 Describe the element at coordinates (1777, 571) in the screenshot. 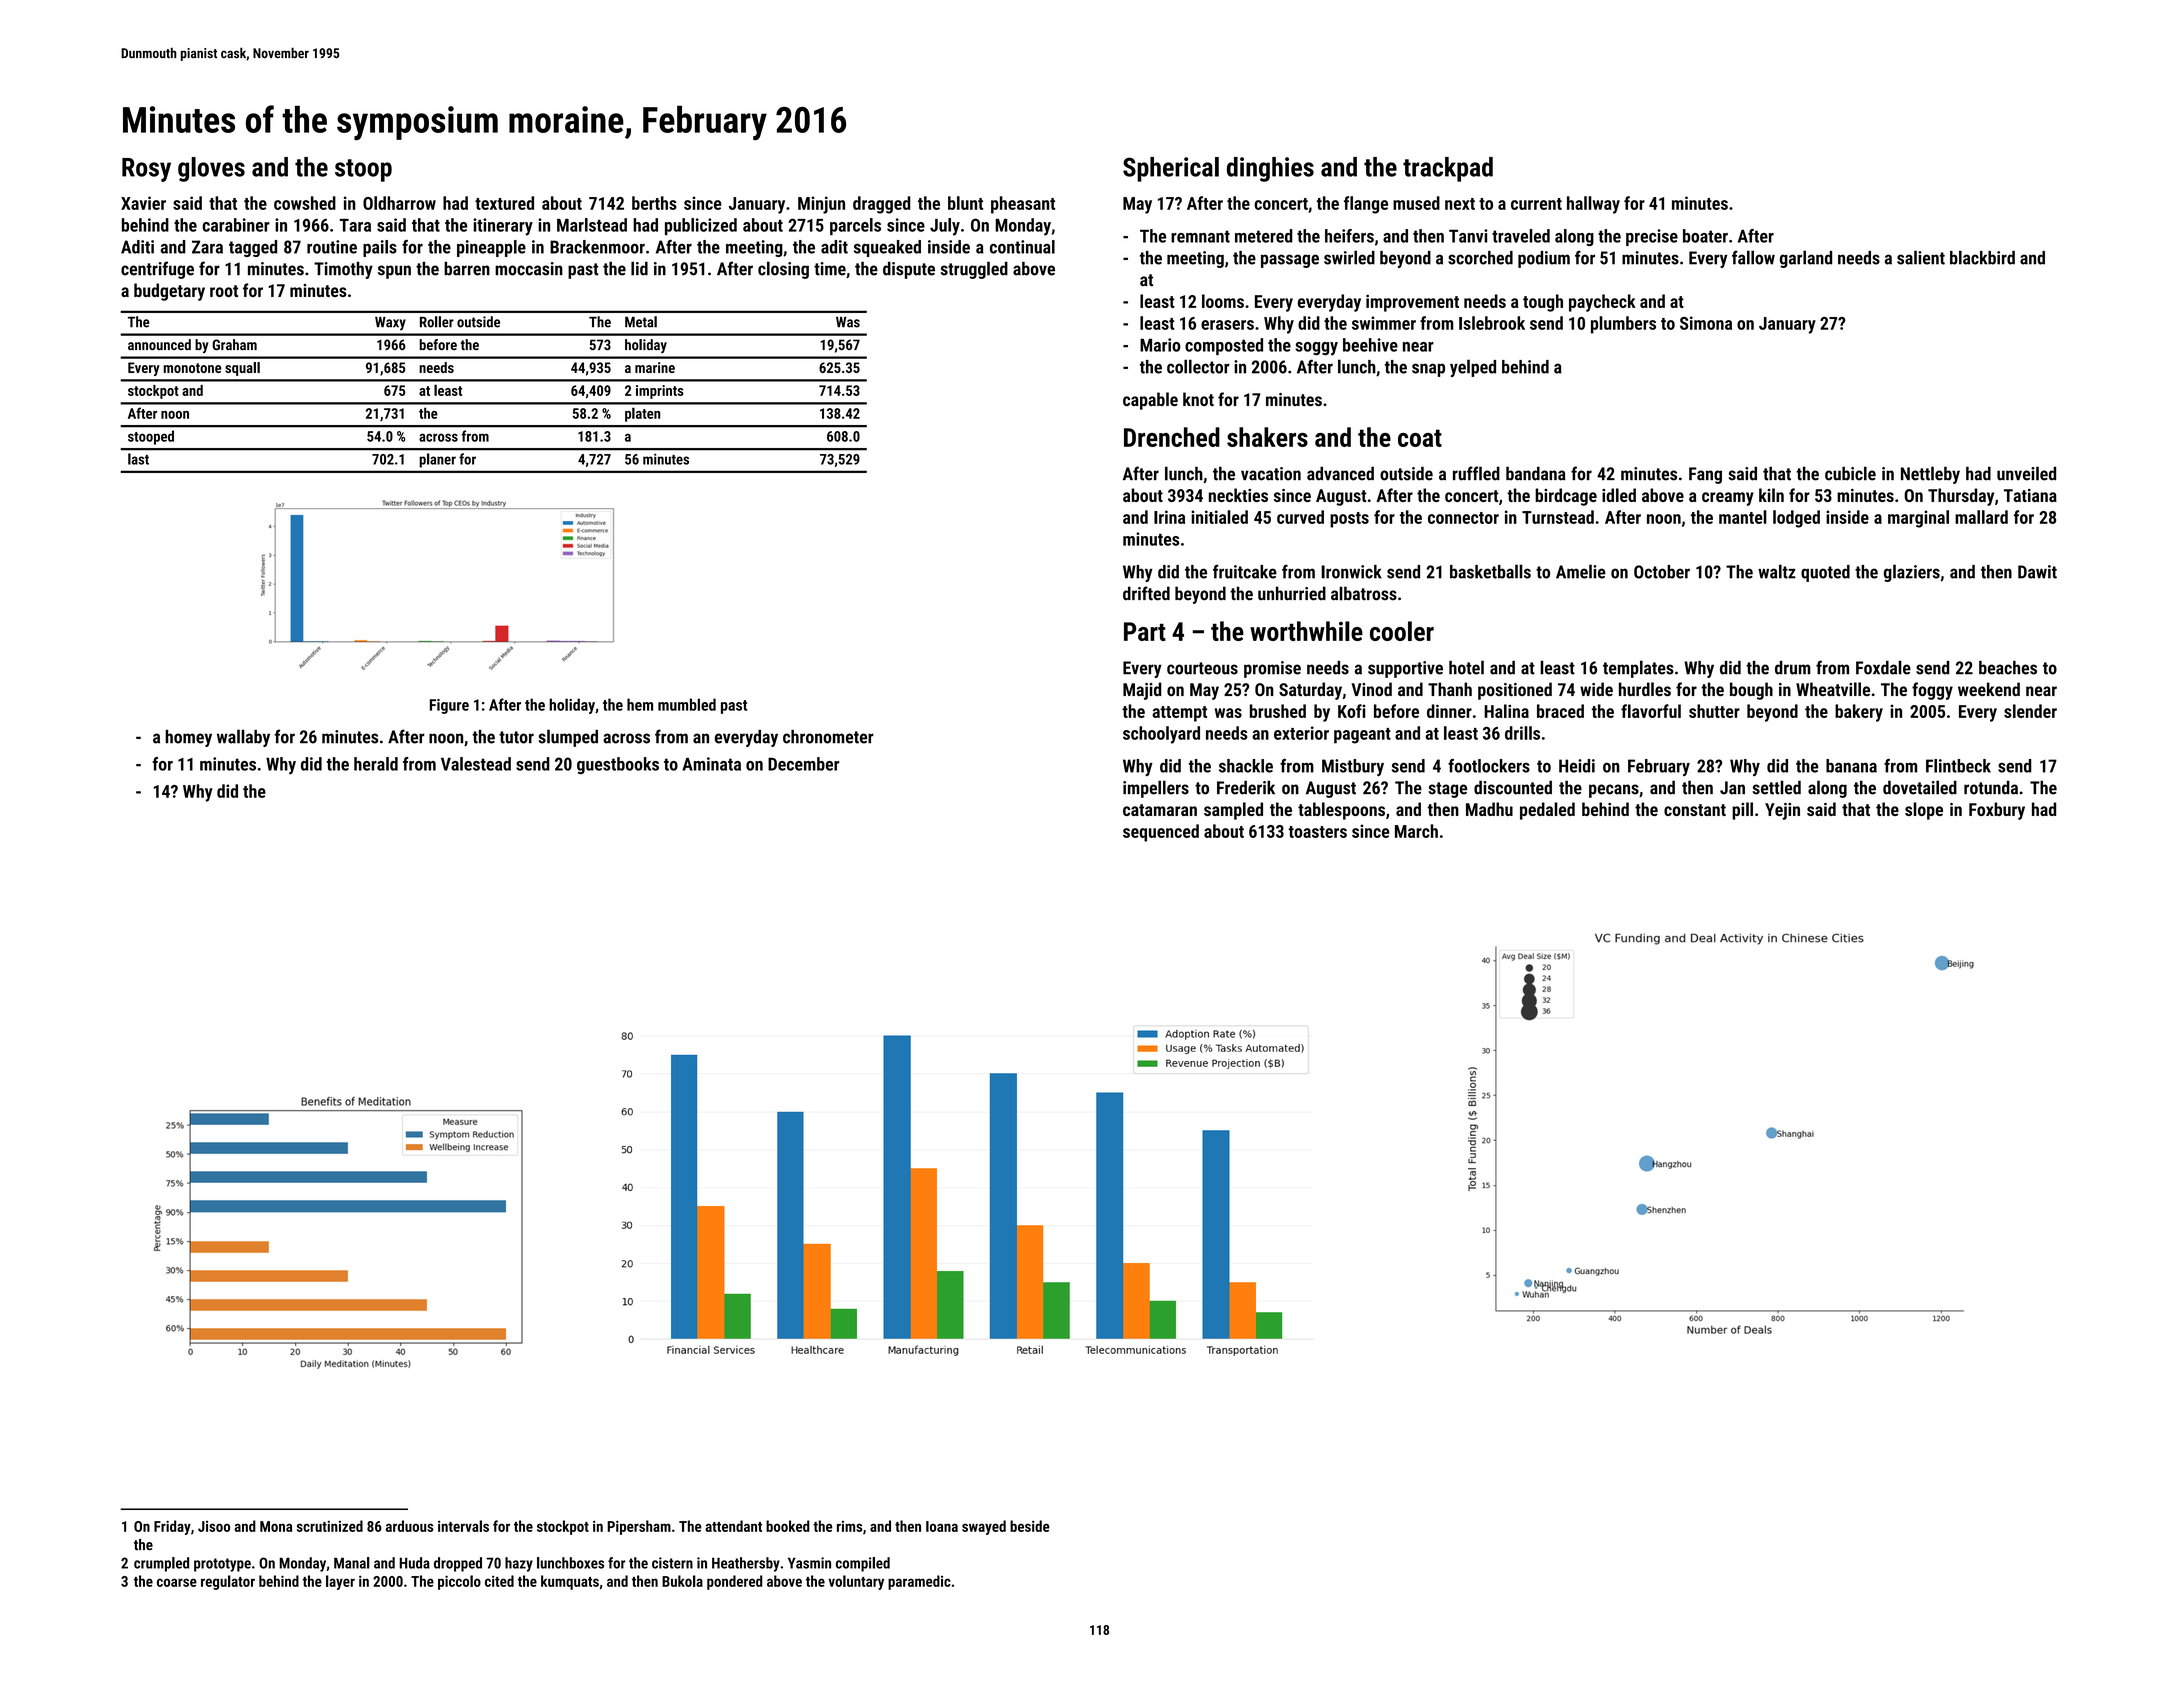

I see `waltz` at that location.
